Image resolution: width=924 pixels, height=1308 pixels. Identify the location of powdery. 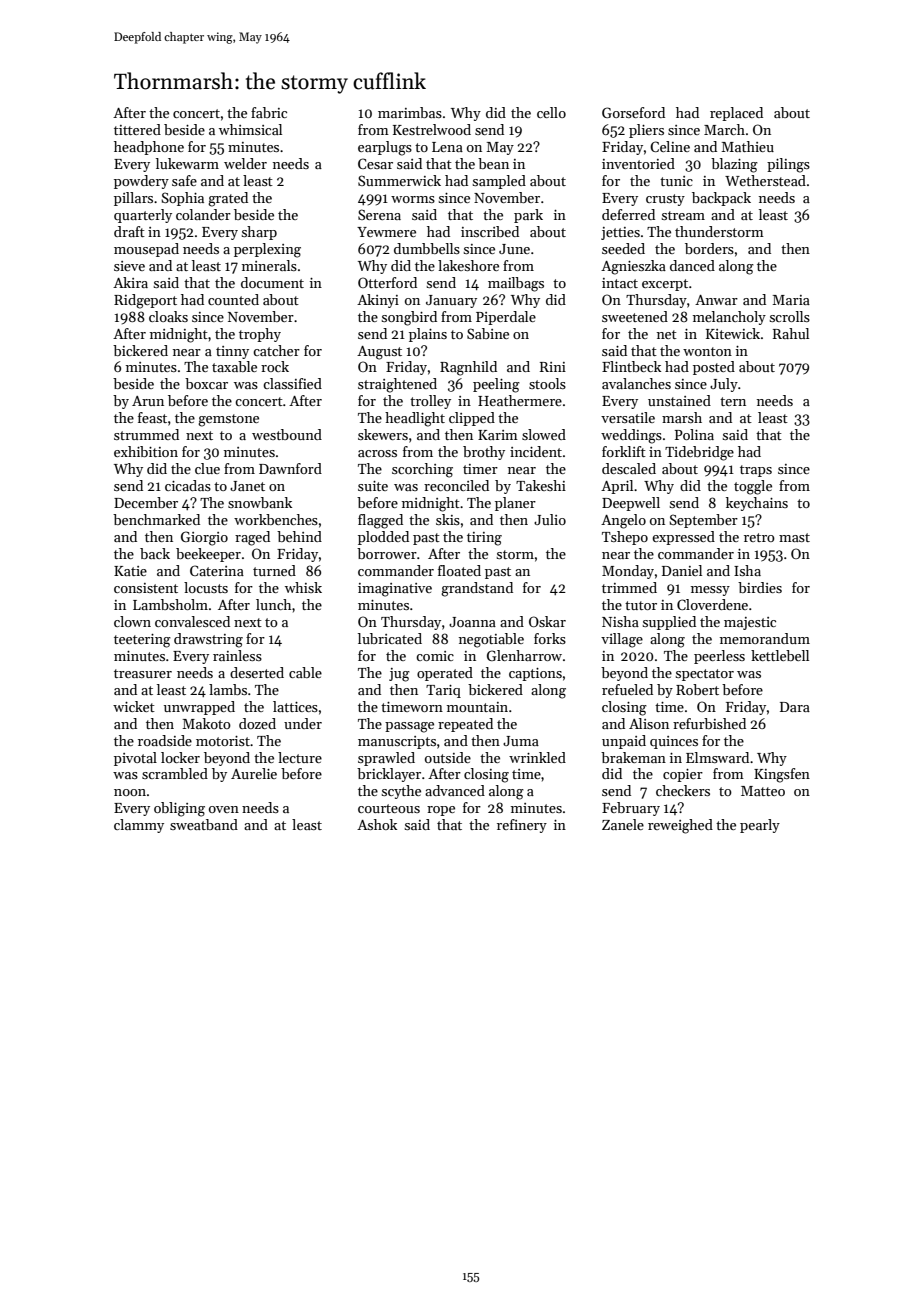
(141, 182).
